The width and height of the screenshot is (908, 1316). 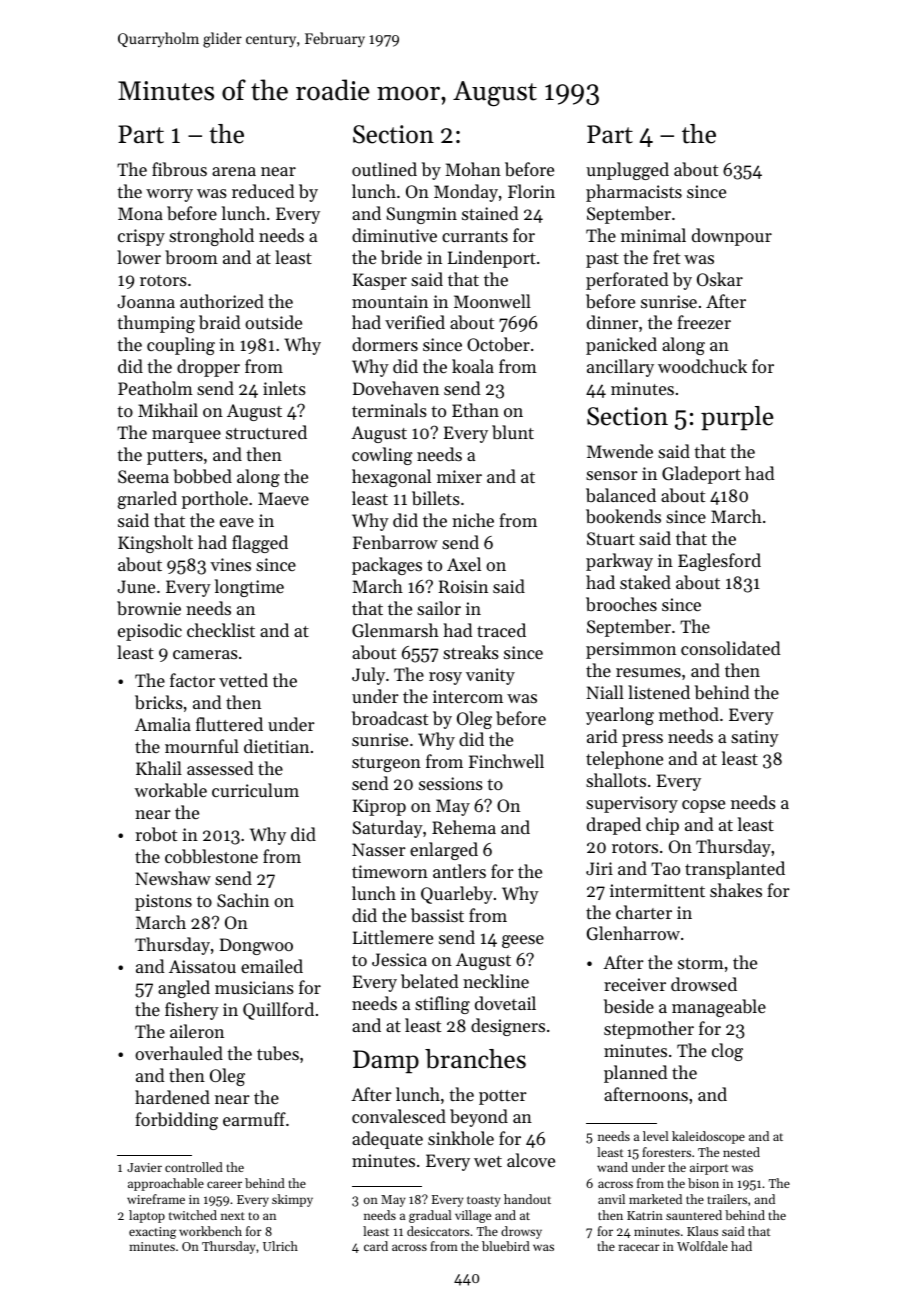 I want to click on arena, so click(x=234, y=171).
